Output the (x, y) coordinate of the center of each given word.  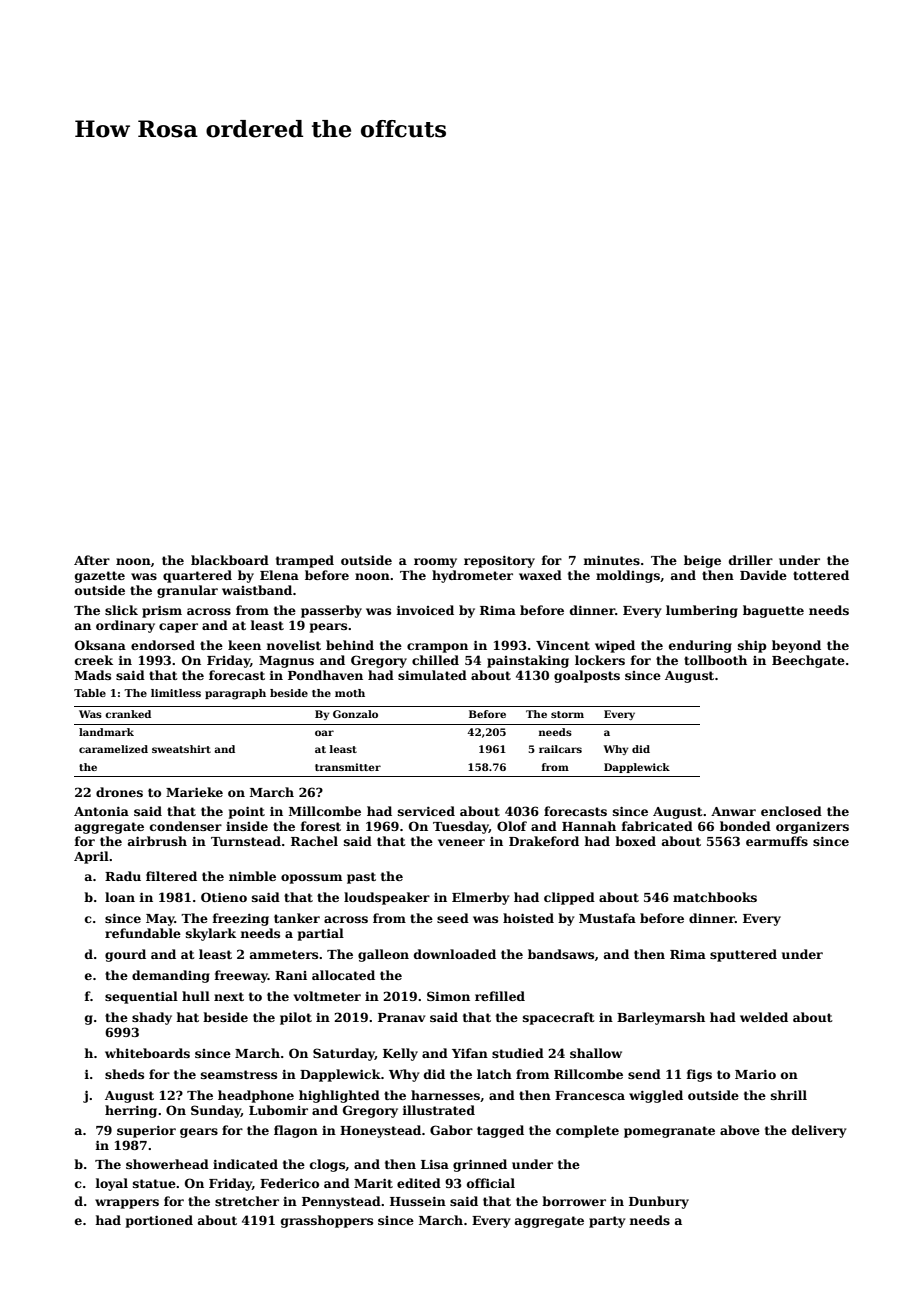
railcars (560, 749)
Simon (448, 996)
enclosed (791, 811)
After (92, 560)
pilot (296, 1018)
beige (702, 561)
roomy (435, 563)
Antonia (101, 811)
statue (154, 1183)
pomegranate (669, 1132)
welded (764, 1017)
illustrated (438, 1110)
